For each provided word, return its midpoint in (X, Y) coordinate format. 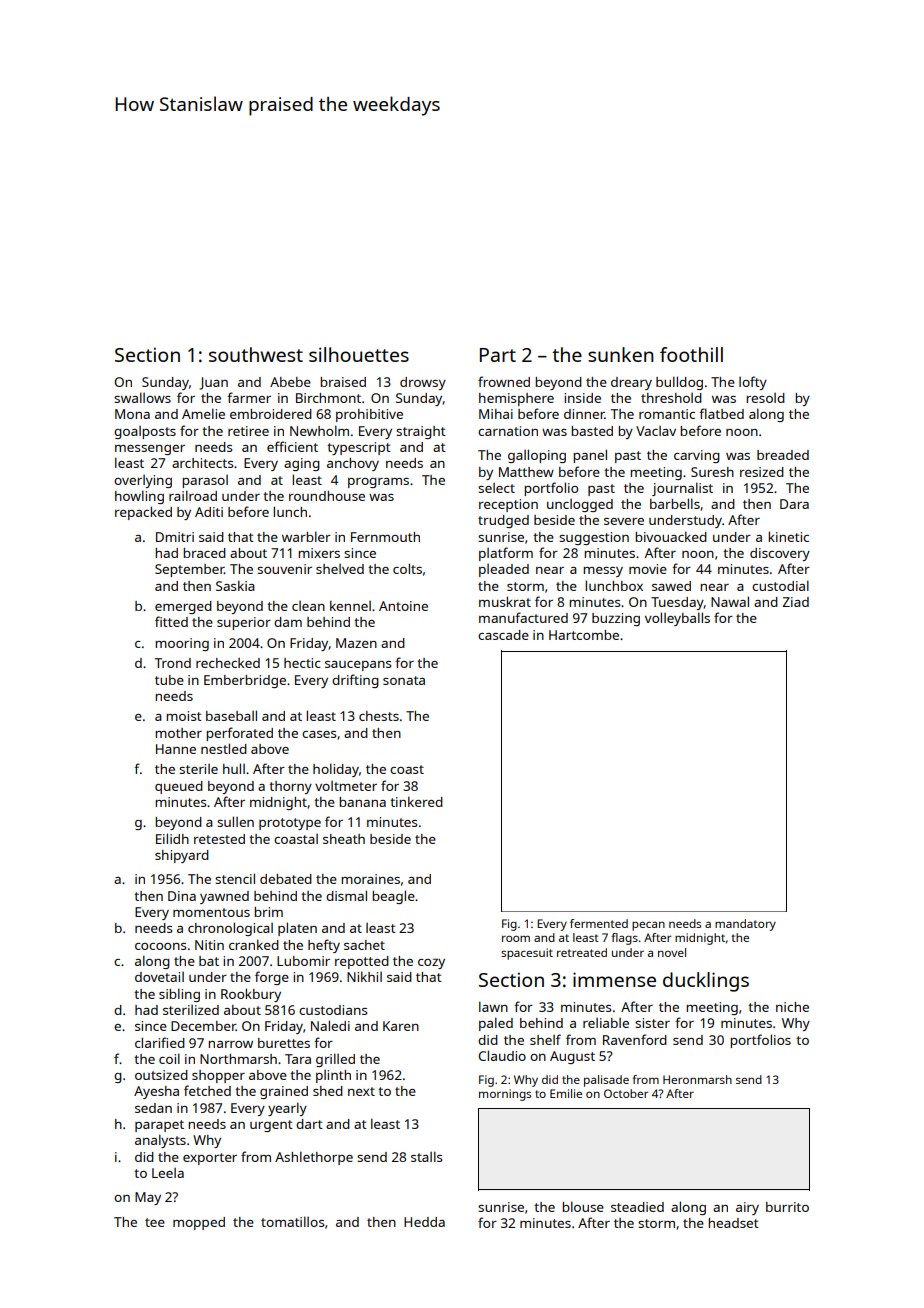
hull (234, 768)
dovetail (159, 977)
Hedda (424, 1222)
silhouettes (359, 354)
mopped (199, 1223)
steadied (637, 1207)
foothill (691, 354)
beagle (393, 897)
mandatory (745, 925)
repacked (143, 513)
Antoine (403, 606)
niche (792, 1007)
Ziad (796, 602)
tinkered (416, 801)
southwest (256, 354)
